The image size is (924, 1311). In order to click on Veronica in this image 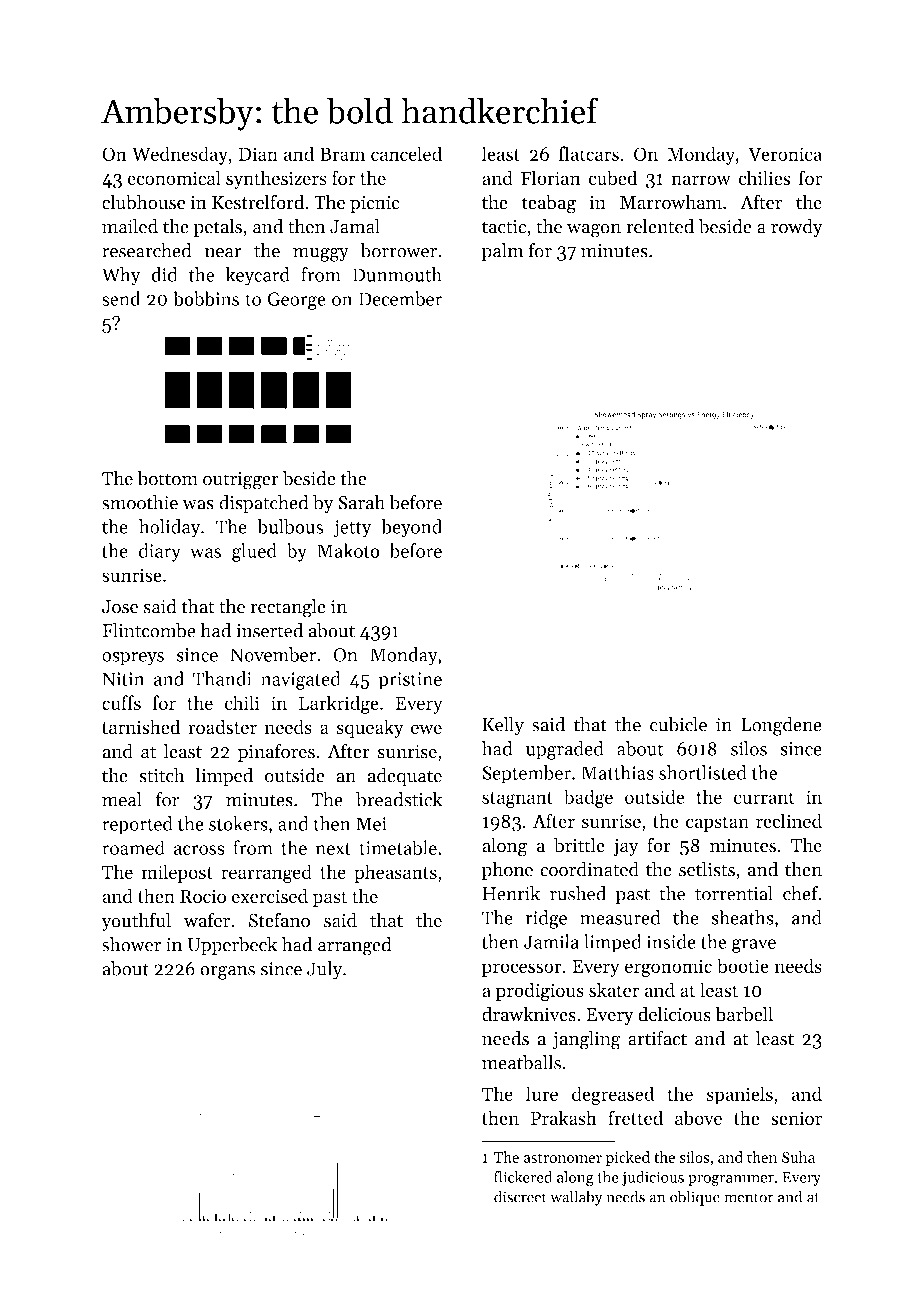, I will do `click(785, 154)`.
